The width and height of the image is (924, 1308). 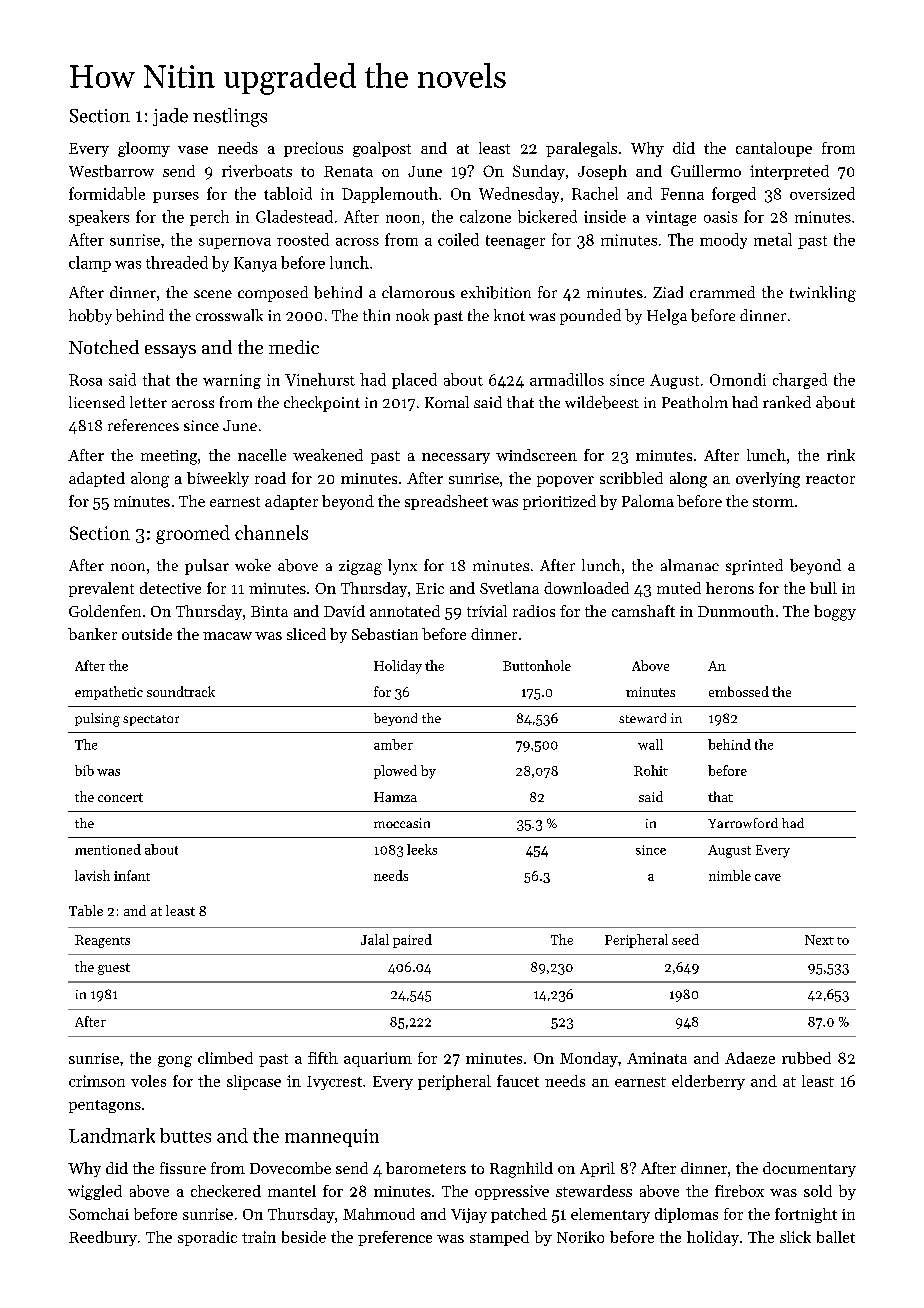 I want to click on stamped, so click(x=499, y=1238).
